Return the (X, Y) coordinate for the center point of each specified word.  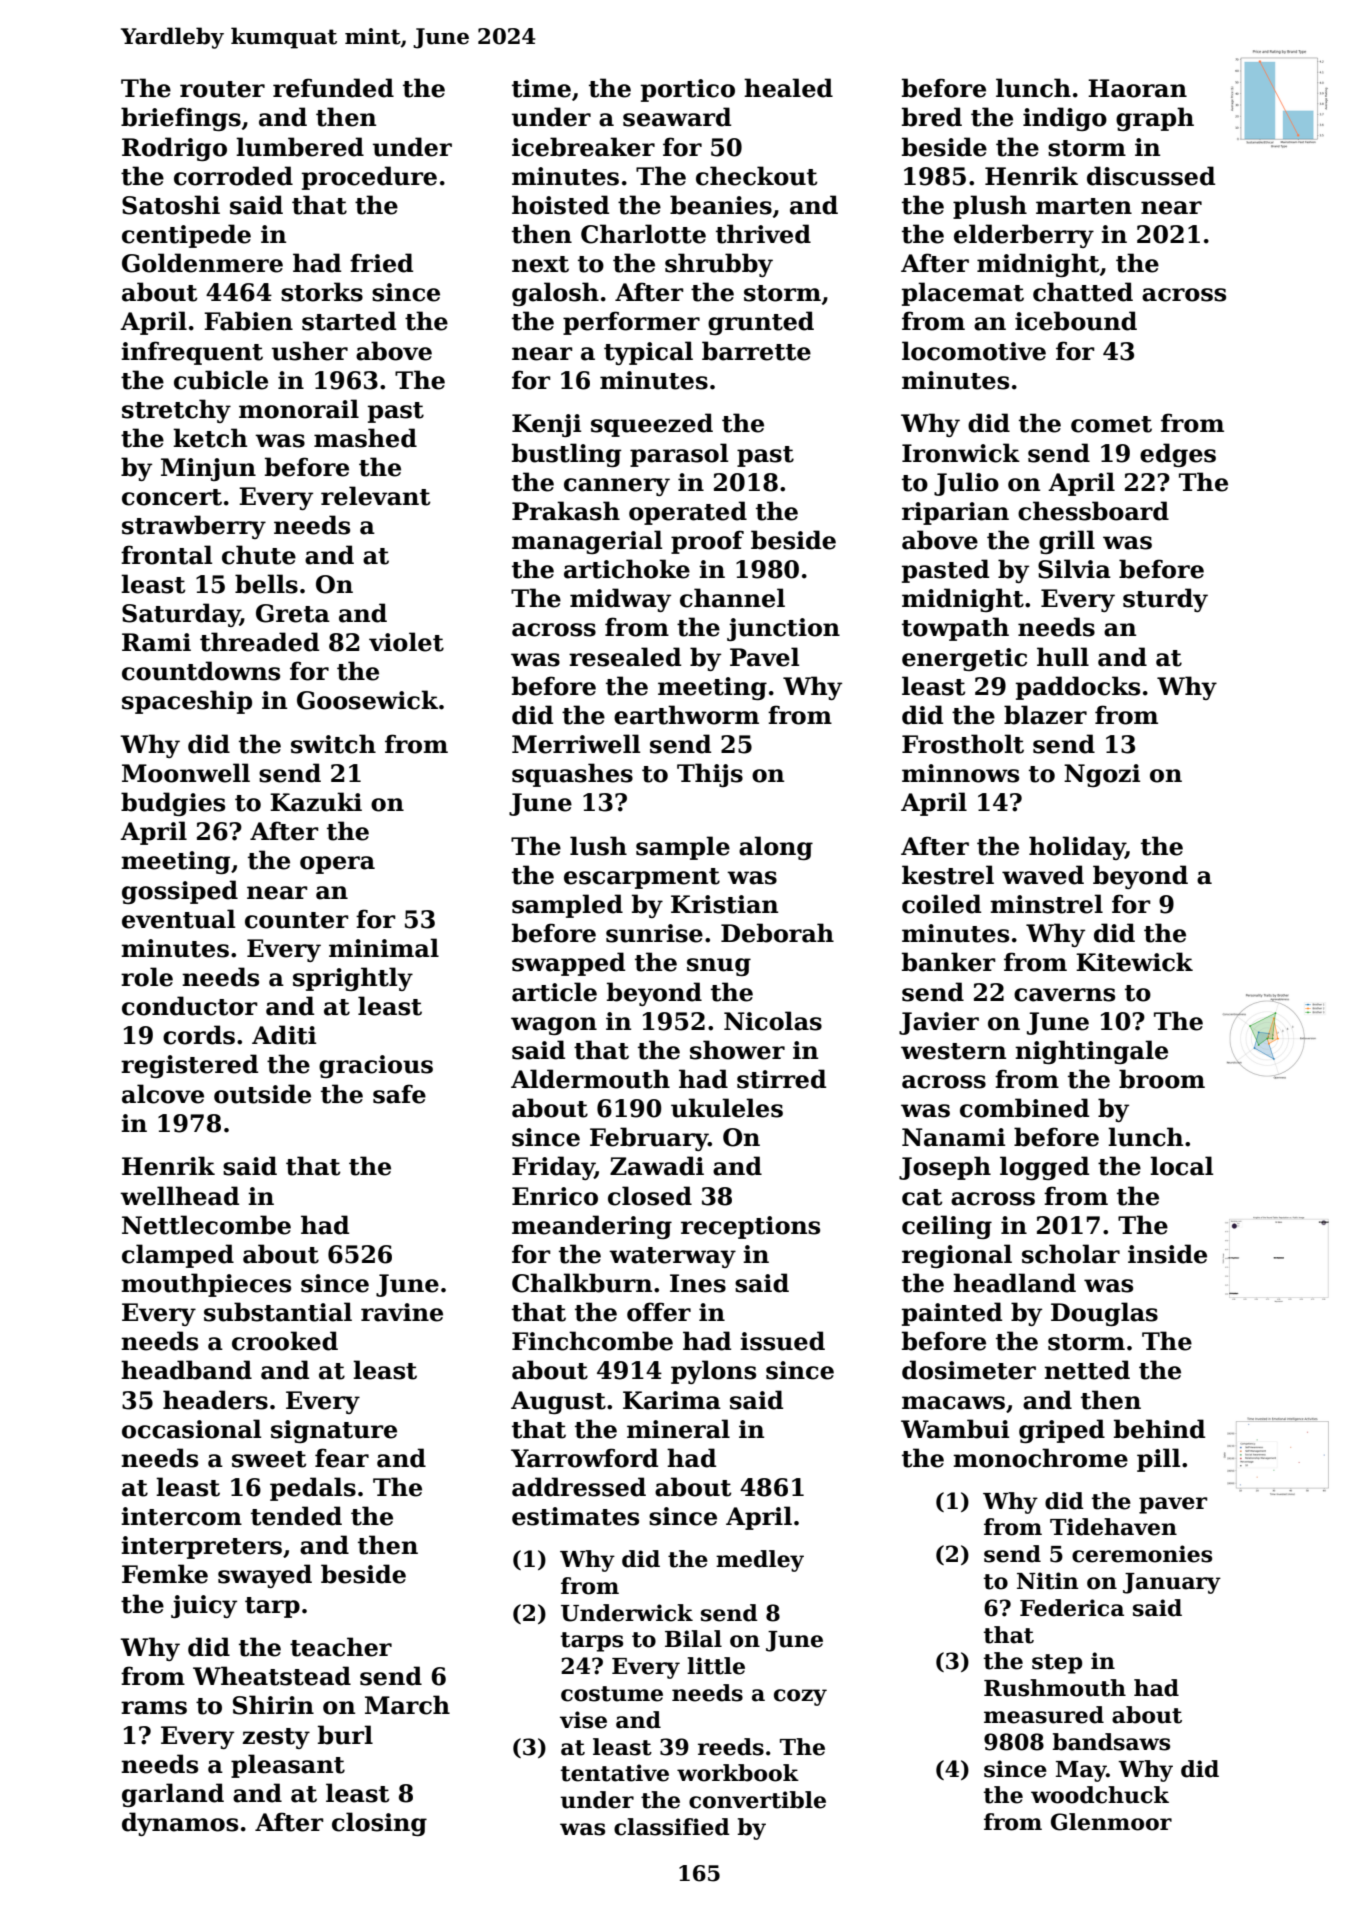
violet (406, 642)
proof (707, 542)
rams (154, 1708)
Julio (966, 484)
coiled (941, 904)
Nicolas (773, 1021)
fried (381, 263)
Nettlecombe (206, 1225)
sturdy (1165, 600)
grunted (761, 323)
